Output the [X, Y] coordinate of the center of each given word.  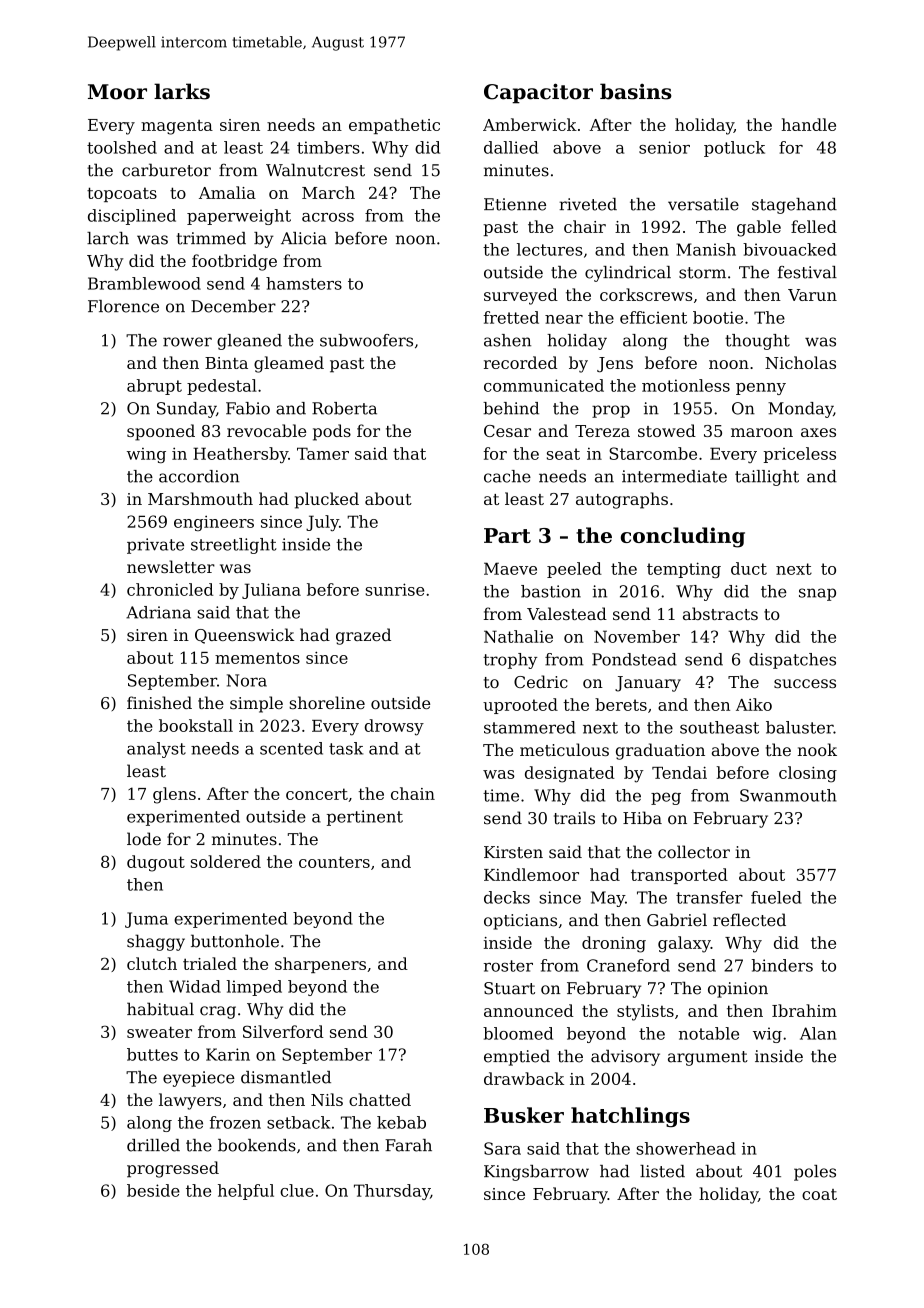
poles [815, 1173]
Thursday [392, 1192]
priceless [800, 455]
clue [297, 1190]
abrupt [154, 387]
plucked [327, 500]
